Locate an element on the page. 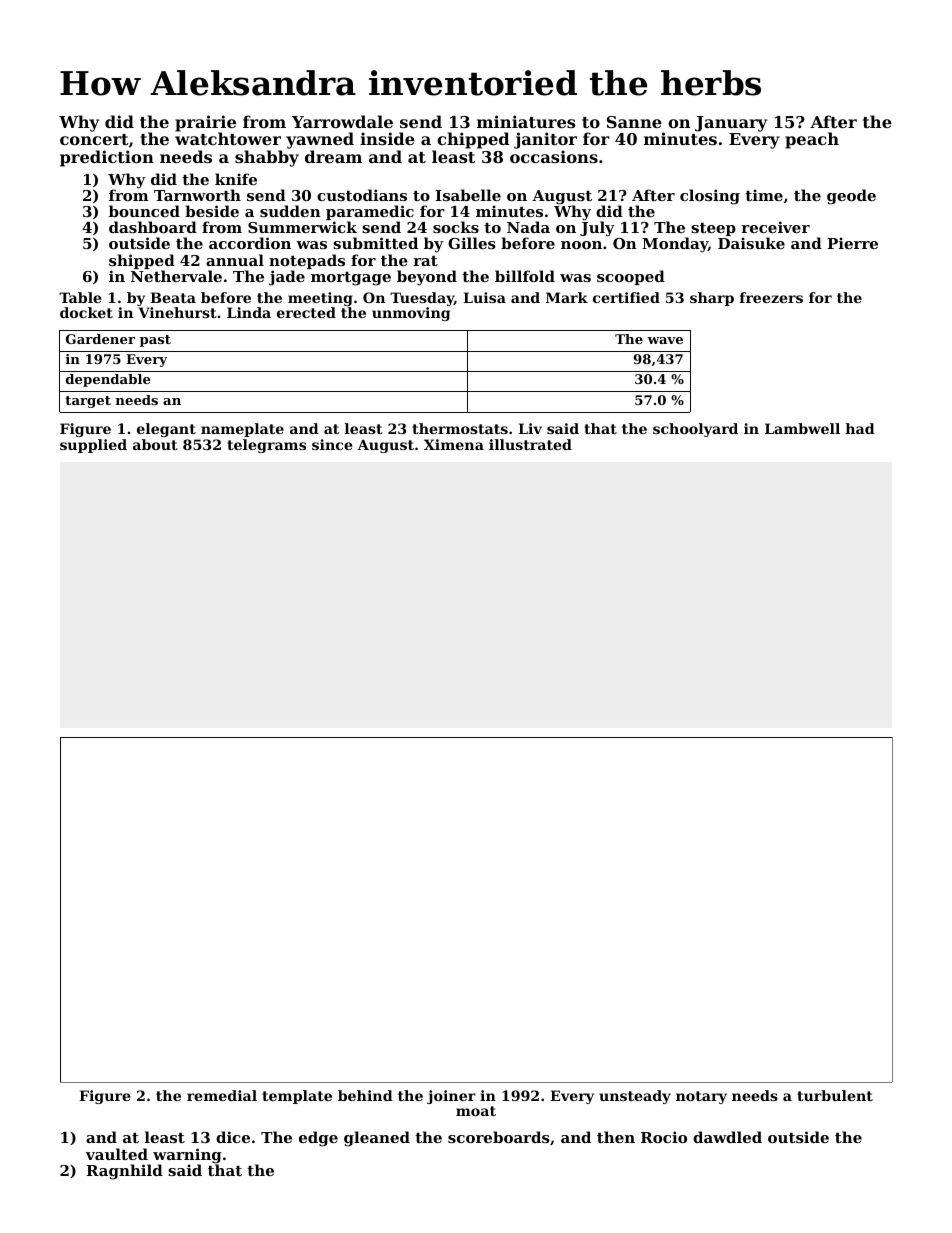  prediction is located at coordinates (107, 158).
